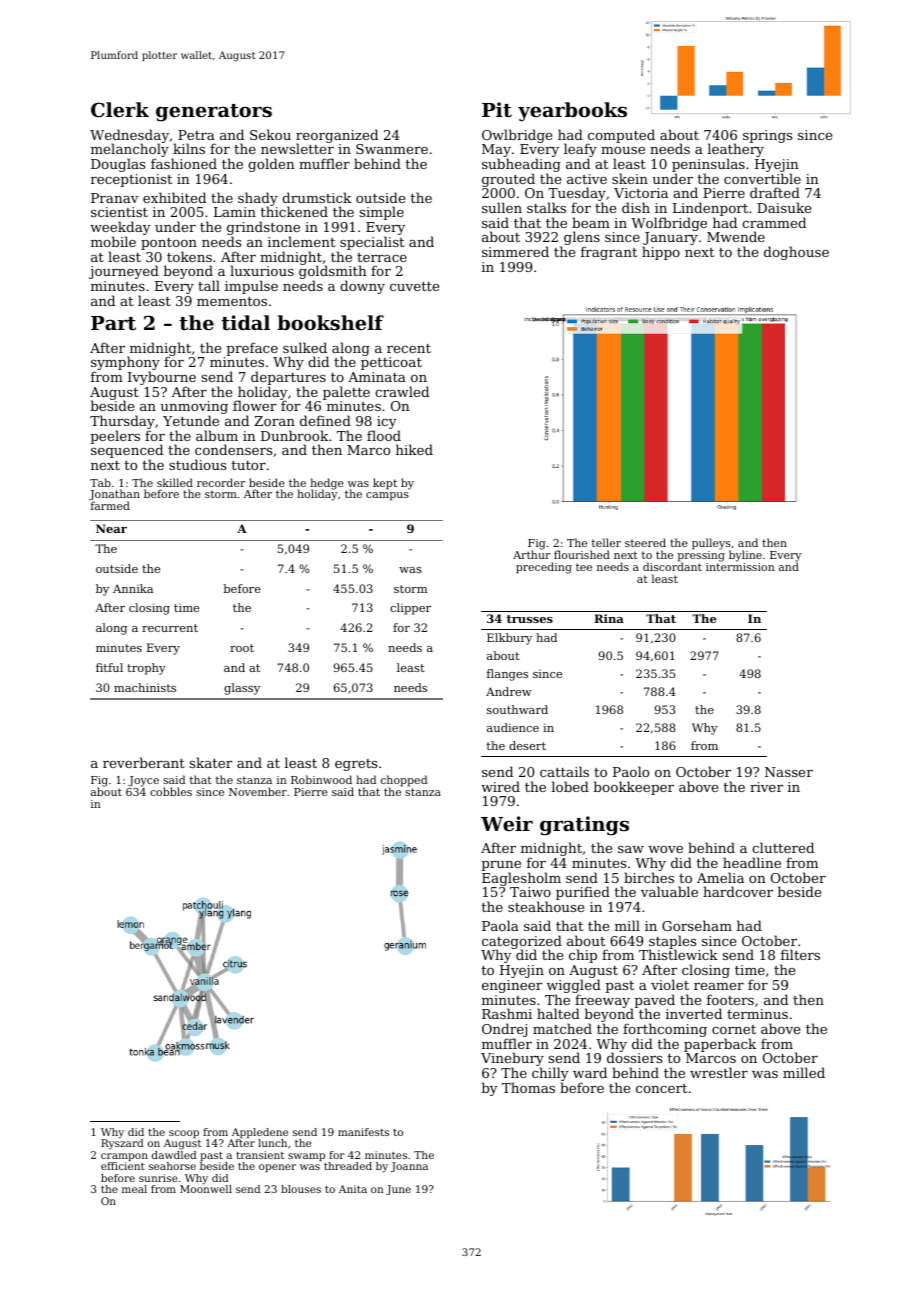 This screenshot has height=1308, width=924. What do you see at coordinates (521, 879) in the screenshot?
I see `Eaglesholm` at bounding box center [521, 879].
